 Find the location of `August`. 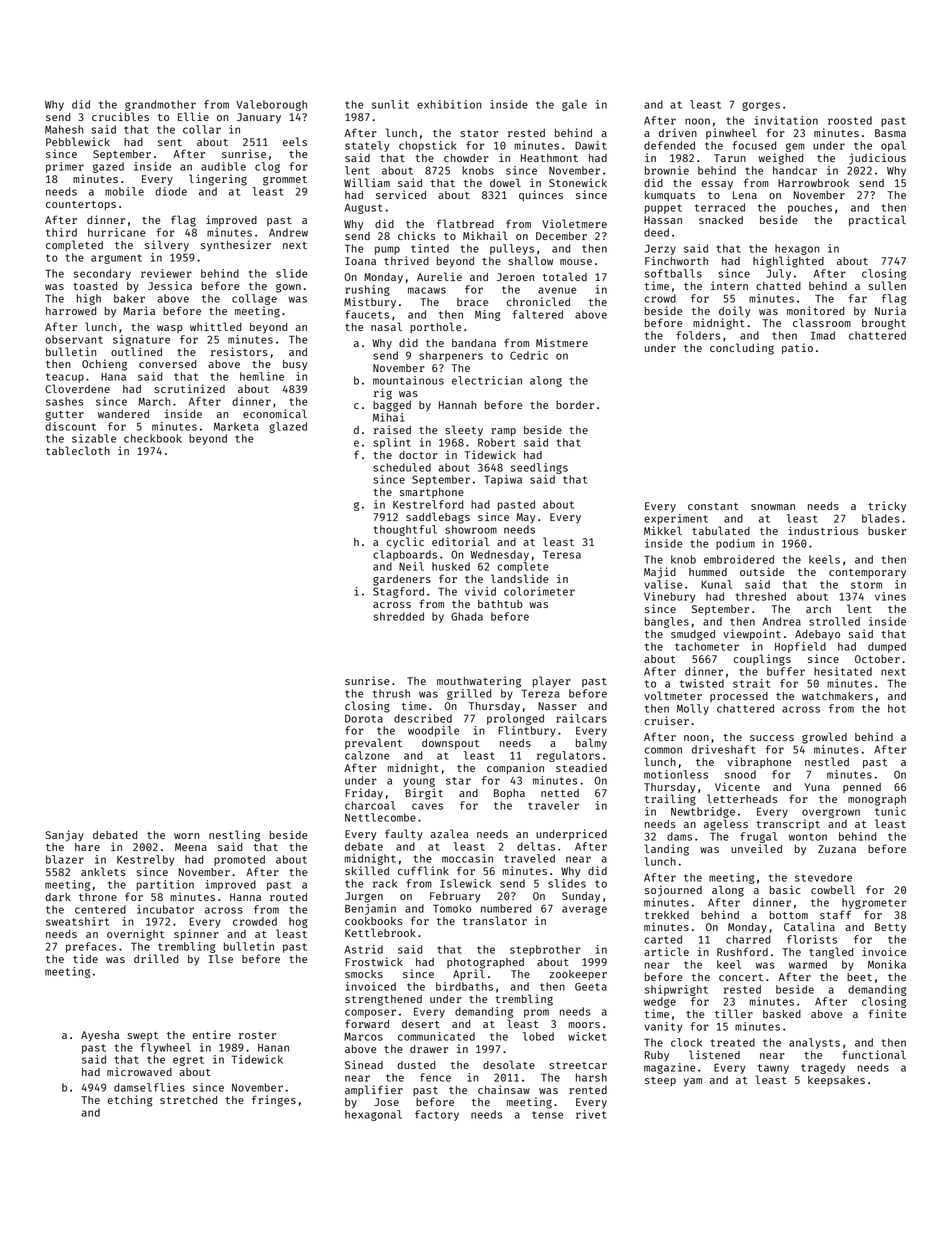

August is located at coordinates (363, 209).
